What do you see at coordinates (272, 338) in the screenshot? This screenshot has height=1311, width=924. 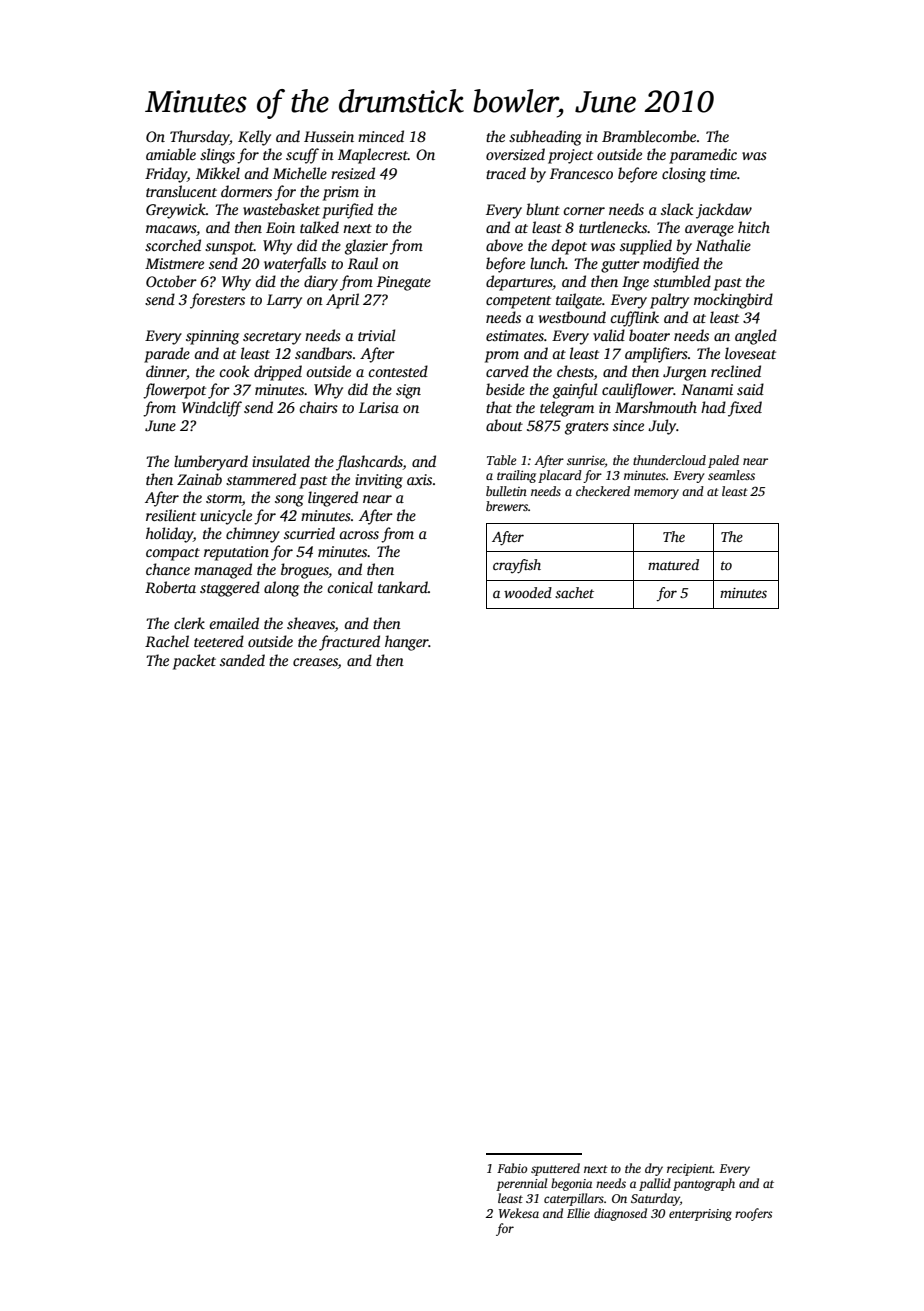 I see `secretary` at bounding box center [272, 338].
